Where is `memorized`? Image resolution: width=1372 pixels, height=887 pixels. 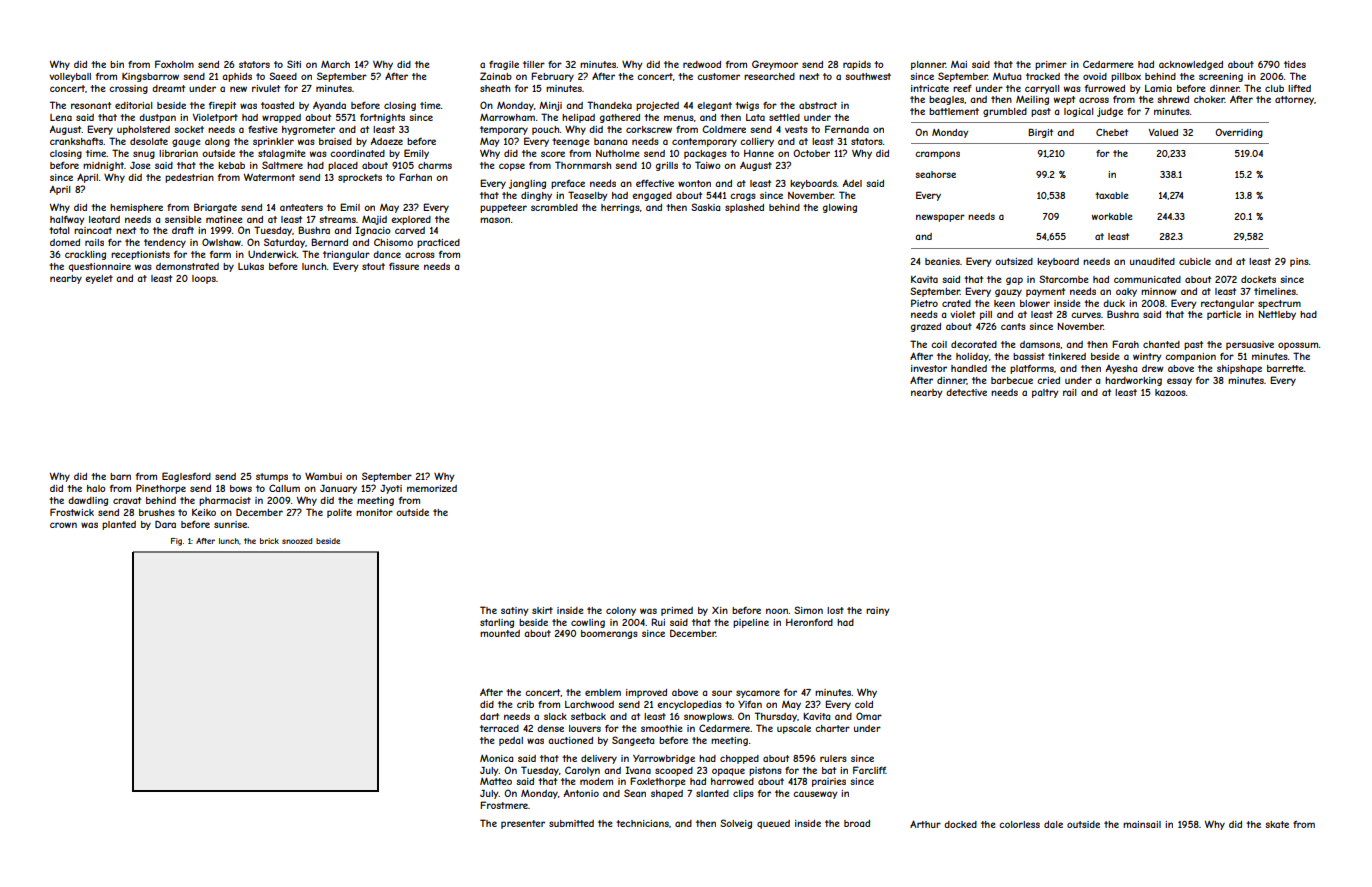
memorized is located at coordinates (432, 488).
